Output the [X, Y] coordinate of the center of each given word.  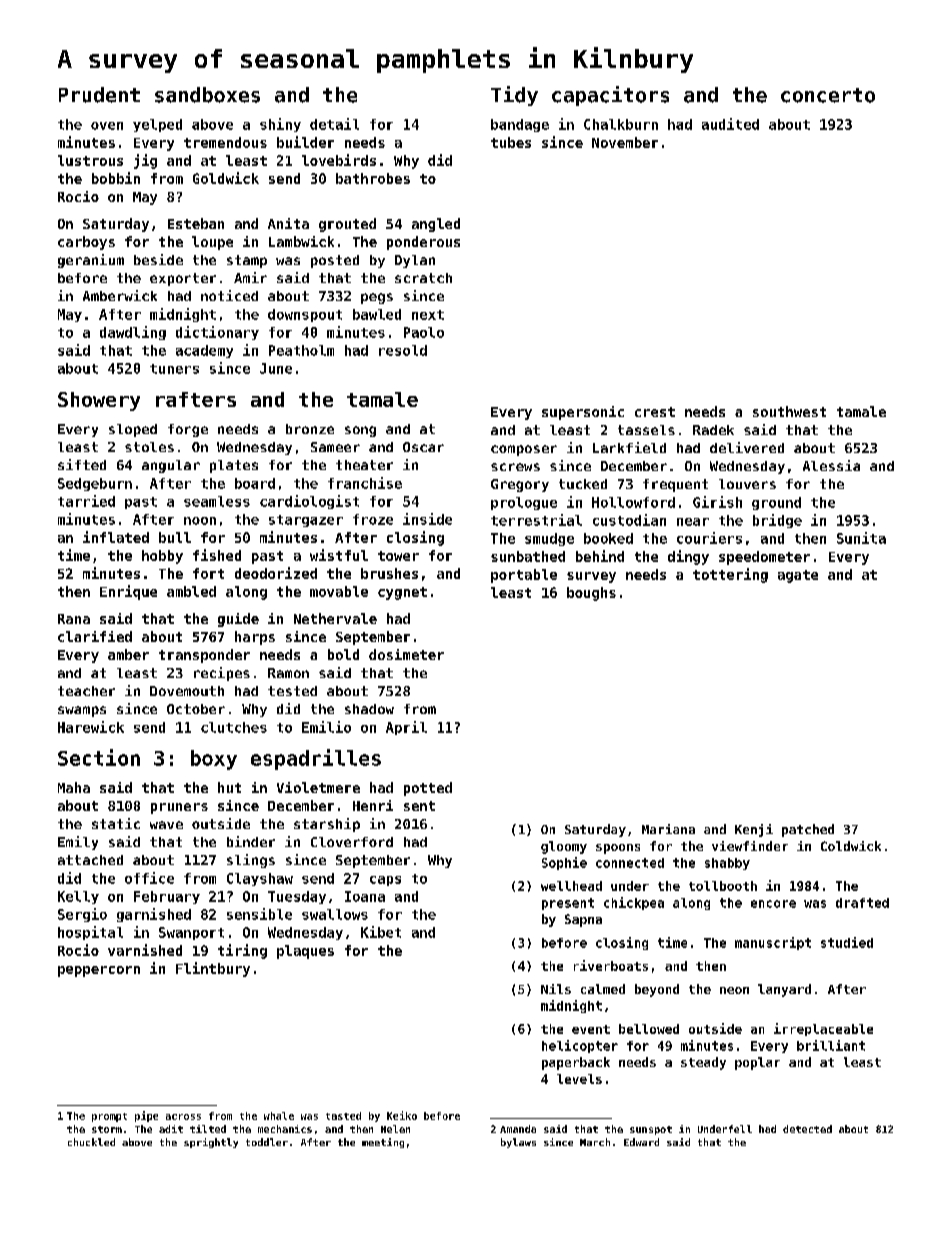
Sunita [861, 538]
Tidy [514, 96]
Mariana [668, 829]
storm [107, 1129]
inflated [116, 537]
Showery [99, 401]
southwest [789, 411]
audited [730, 124]
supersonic [583, 413]
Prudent [99, 95]
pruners [179, 808]
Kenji [754, 830]
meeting [383, 1143]
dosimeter [406, 654]
